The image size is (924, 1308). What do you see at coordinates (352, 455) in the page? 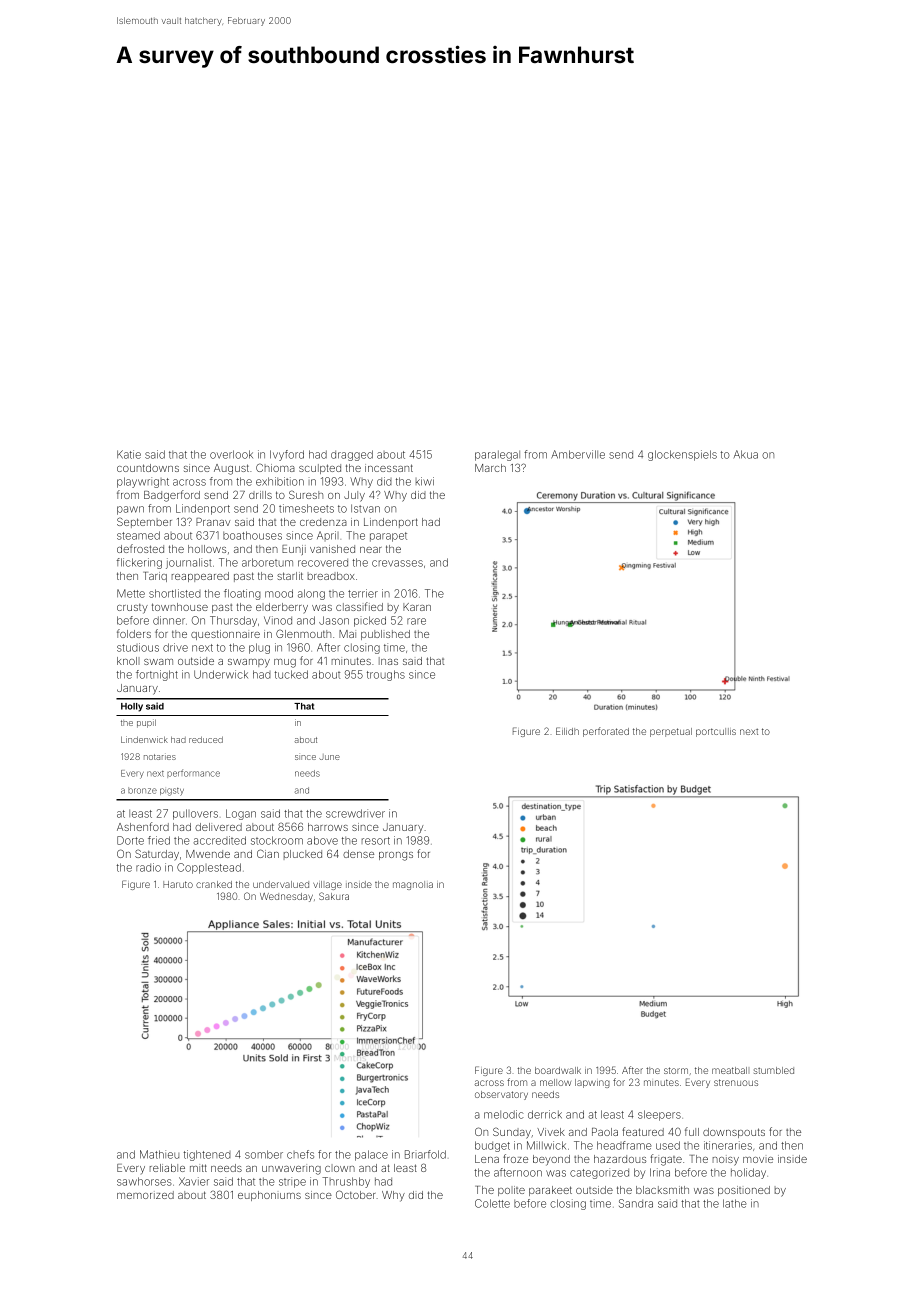
I see `dragged` at bounding box center [352, 455].
